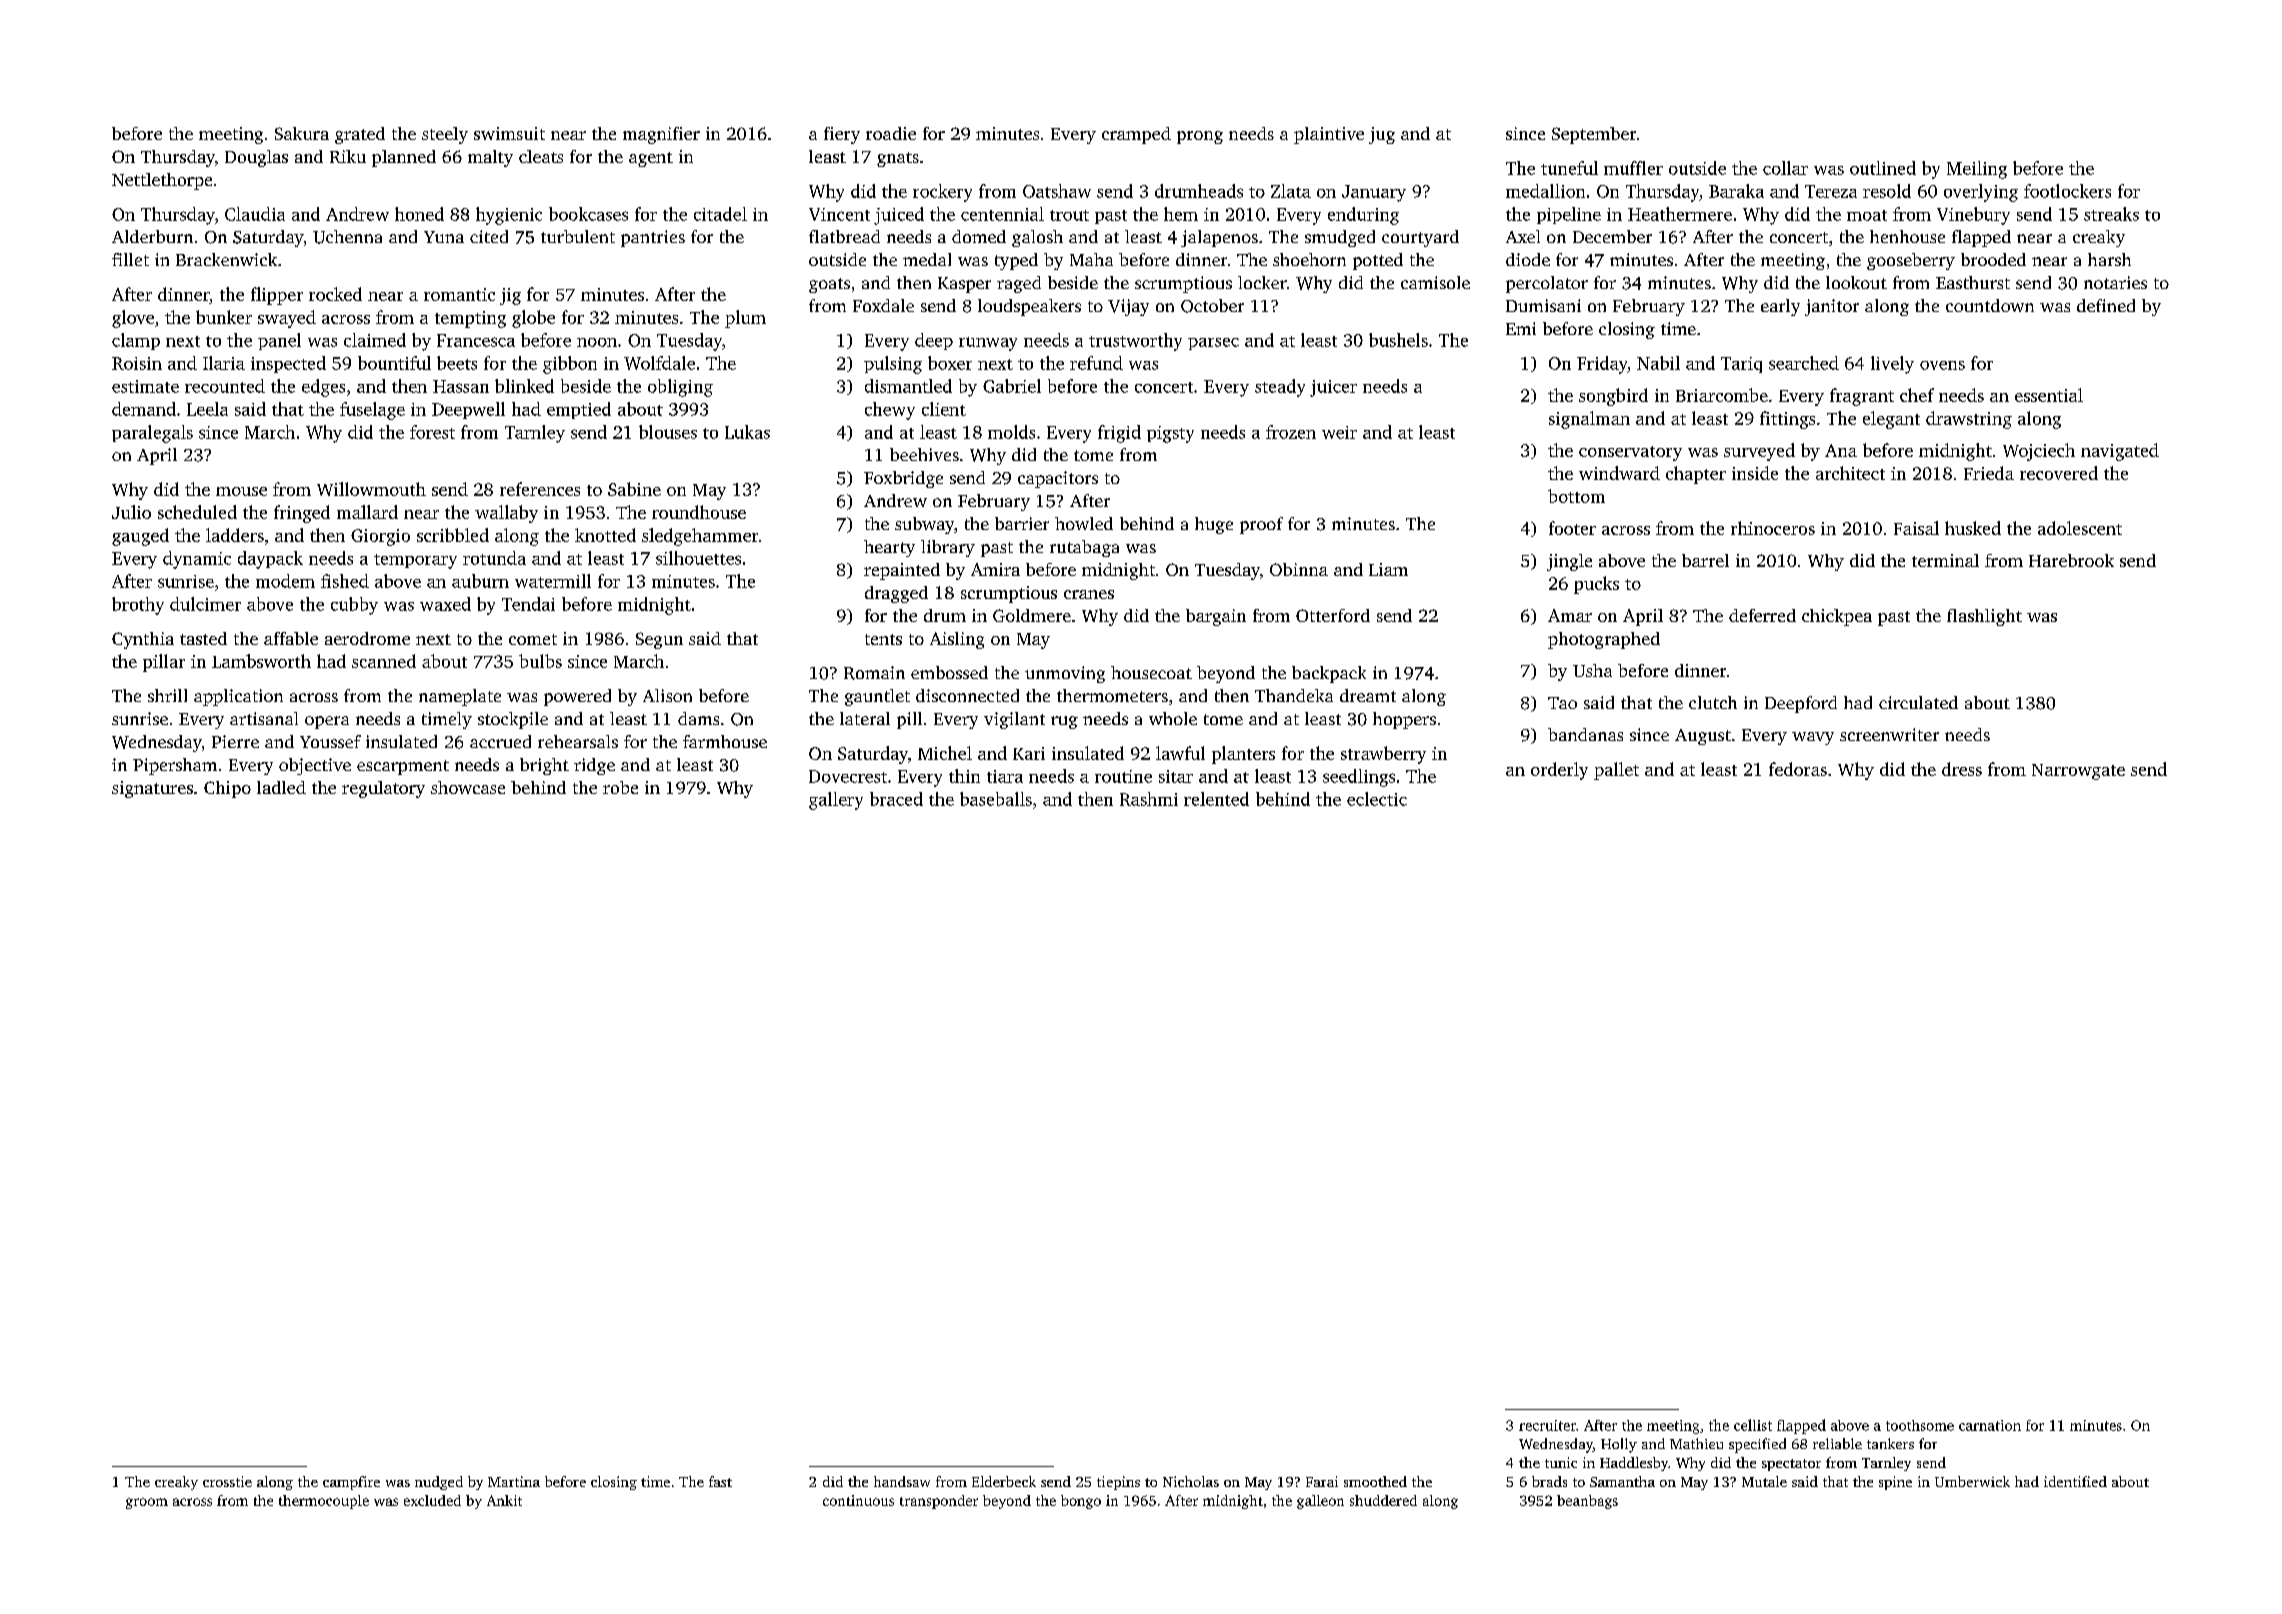  I want to click on Martina, so click(514, 1481).
